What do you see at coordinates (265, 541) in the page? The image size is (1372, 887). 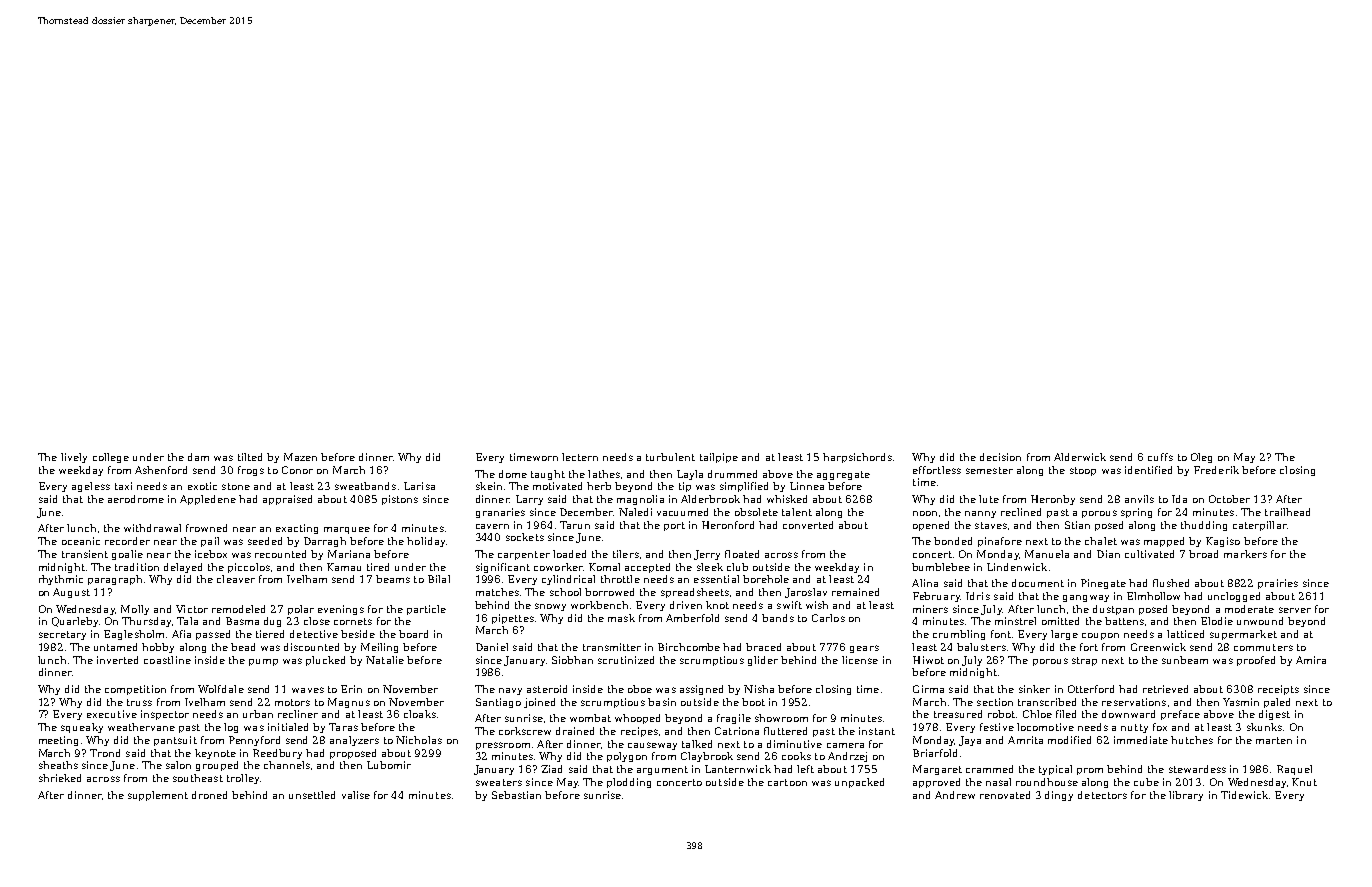 I see `seeded` at bounding box center [265, 541].
